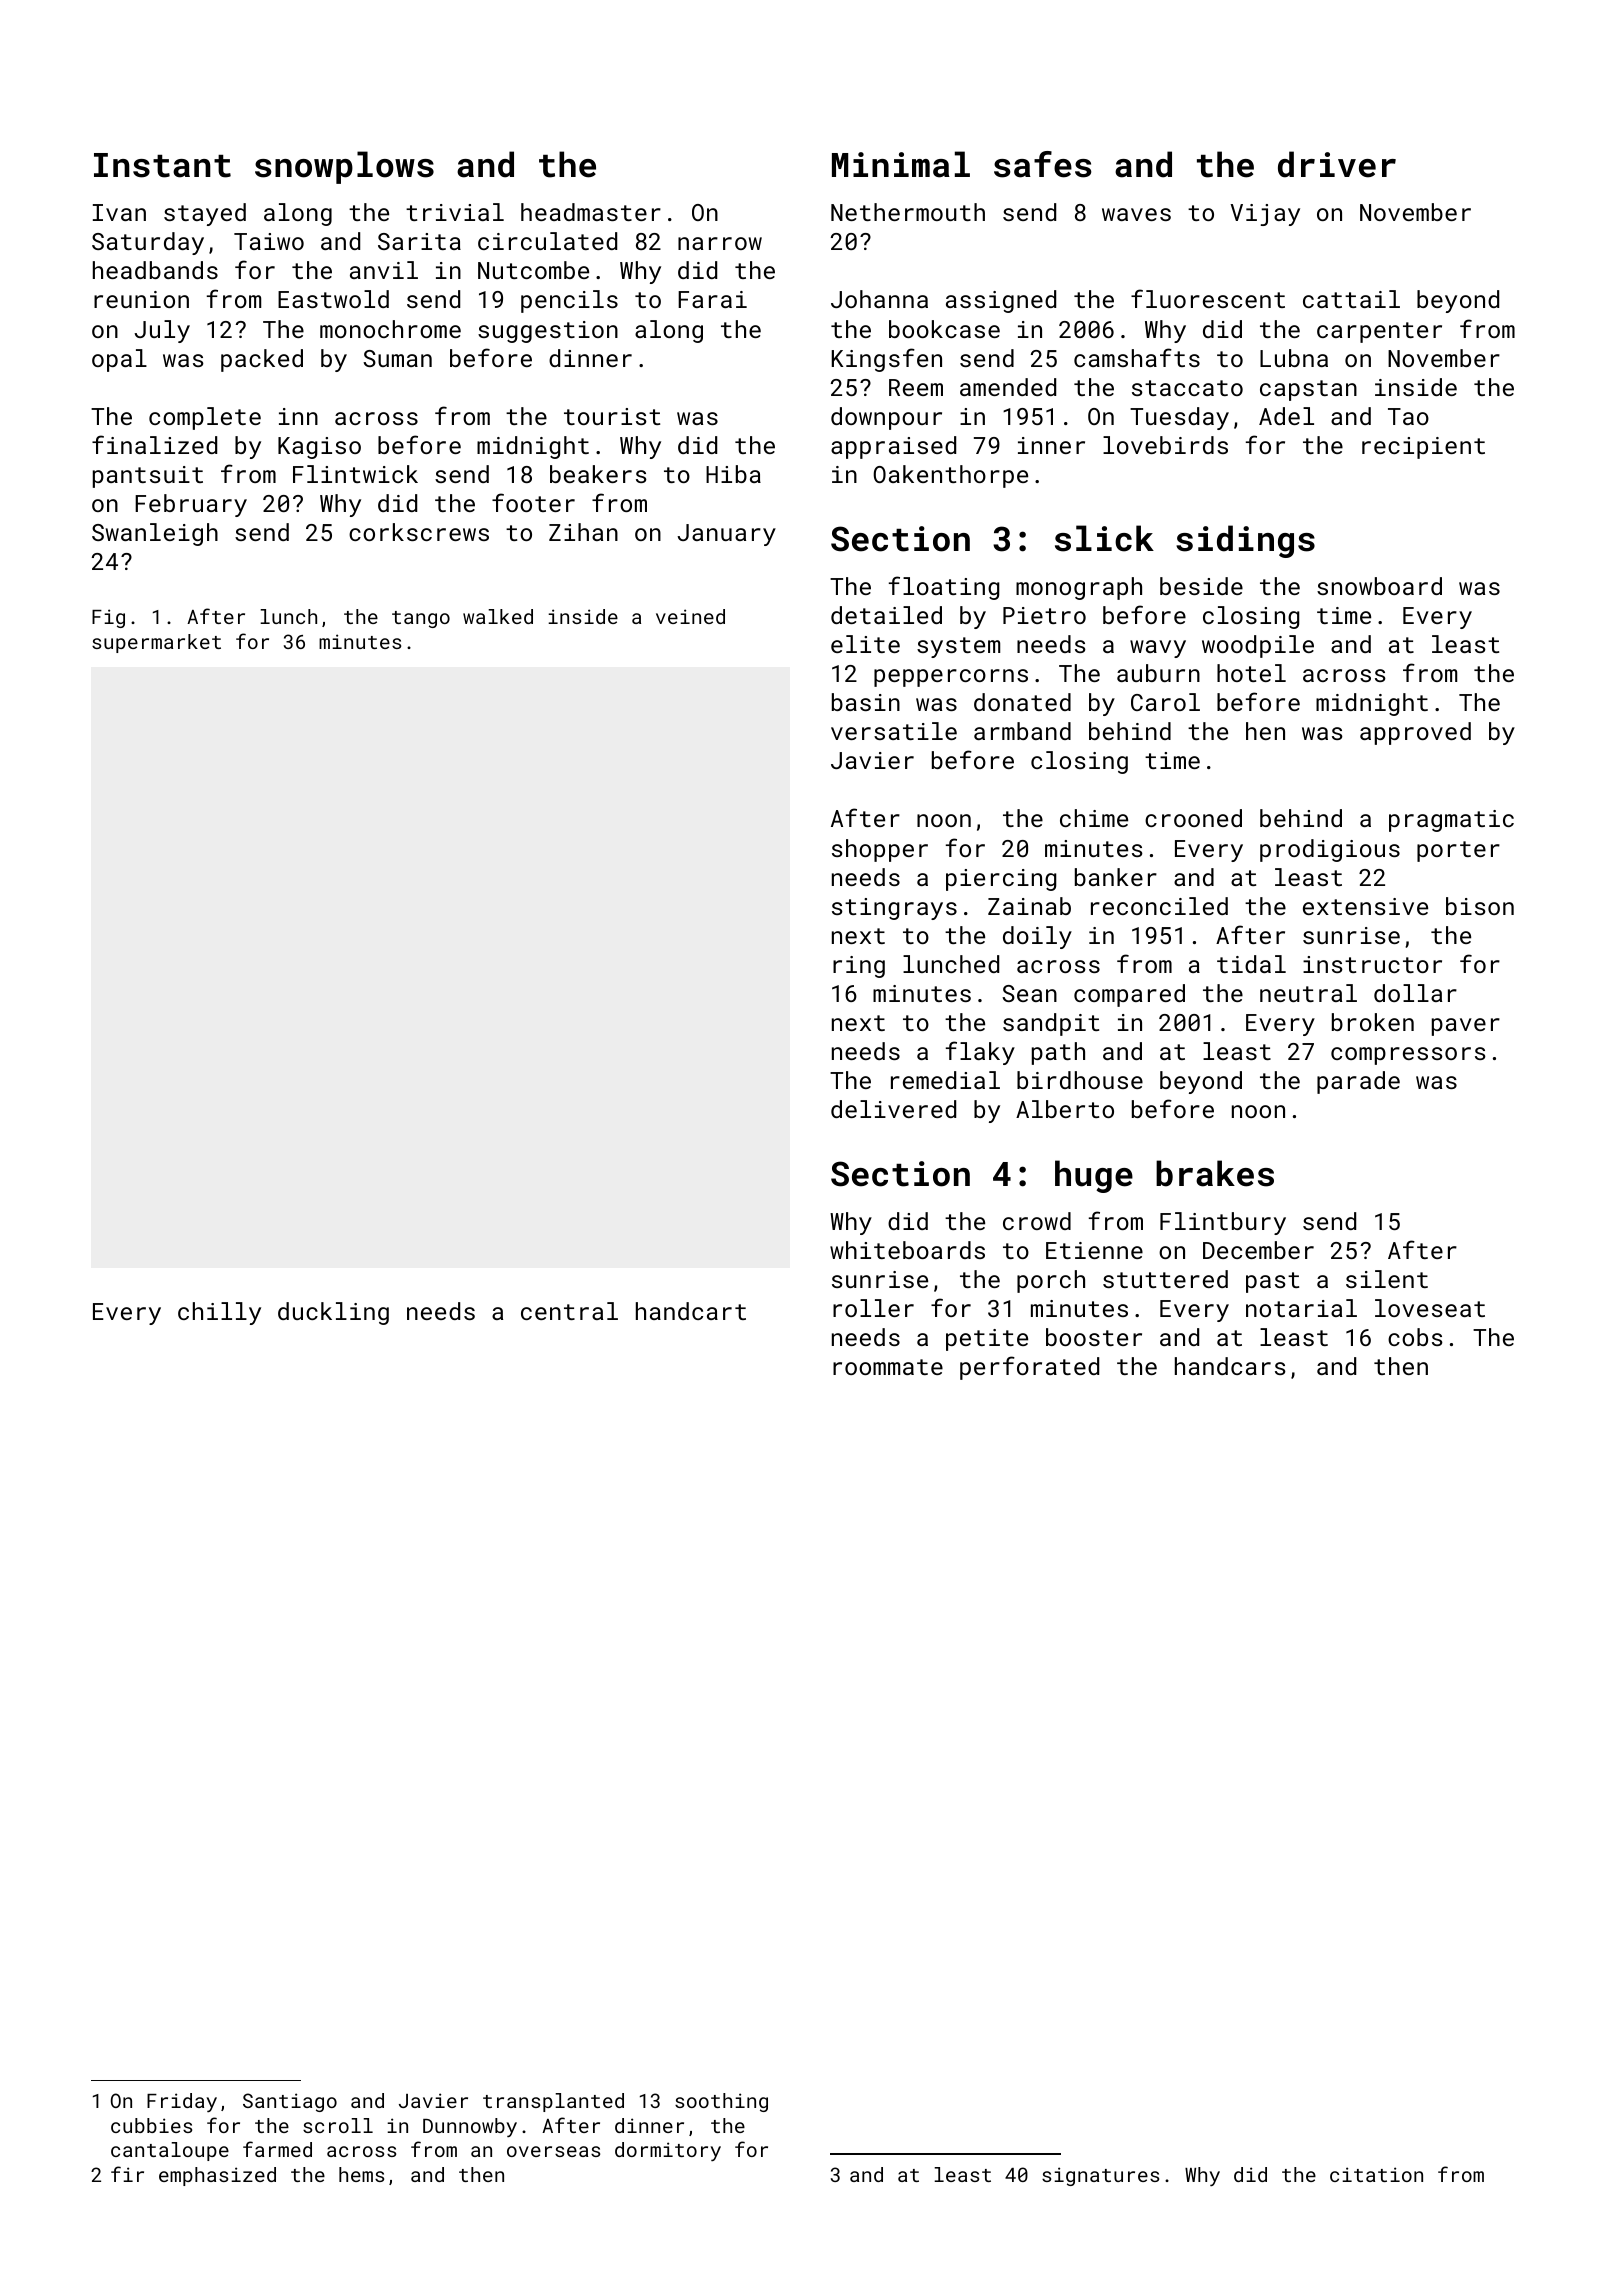  Describe the element at coordinates (721, 2102) in the page. I see `soothing` at that location.
